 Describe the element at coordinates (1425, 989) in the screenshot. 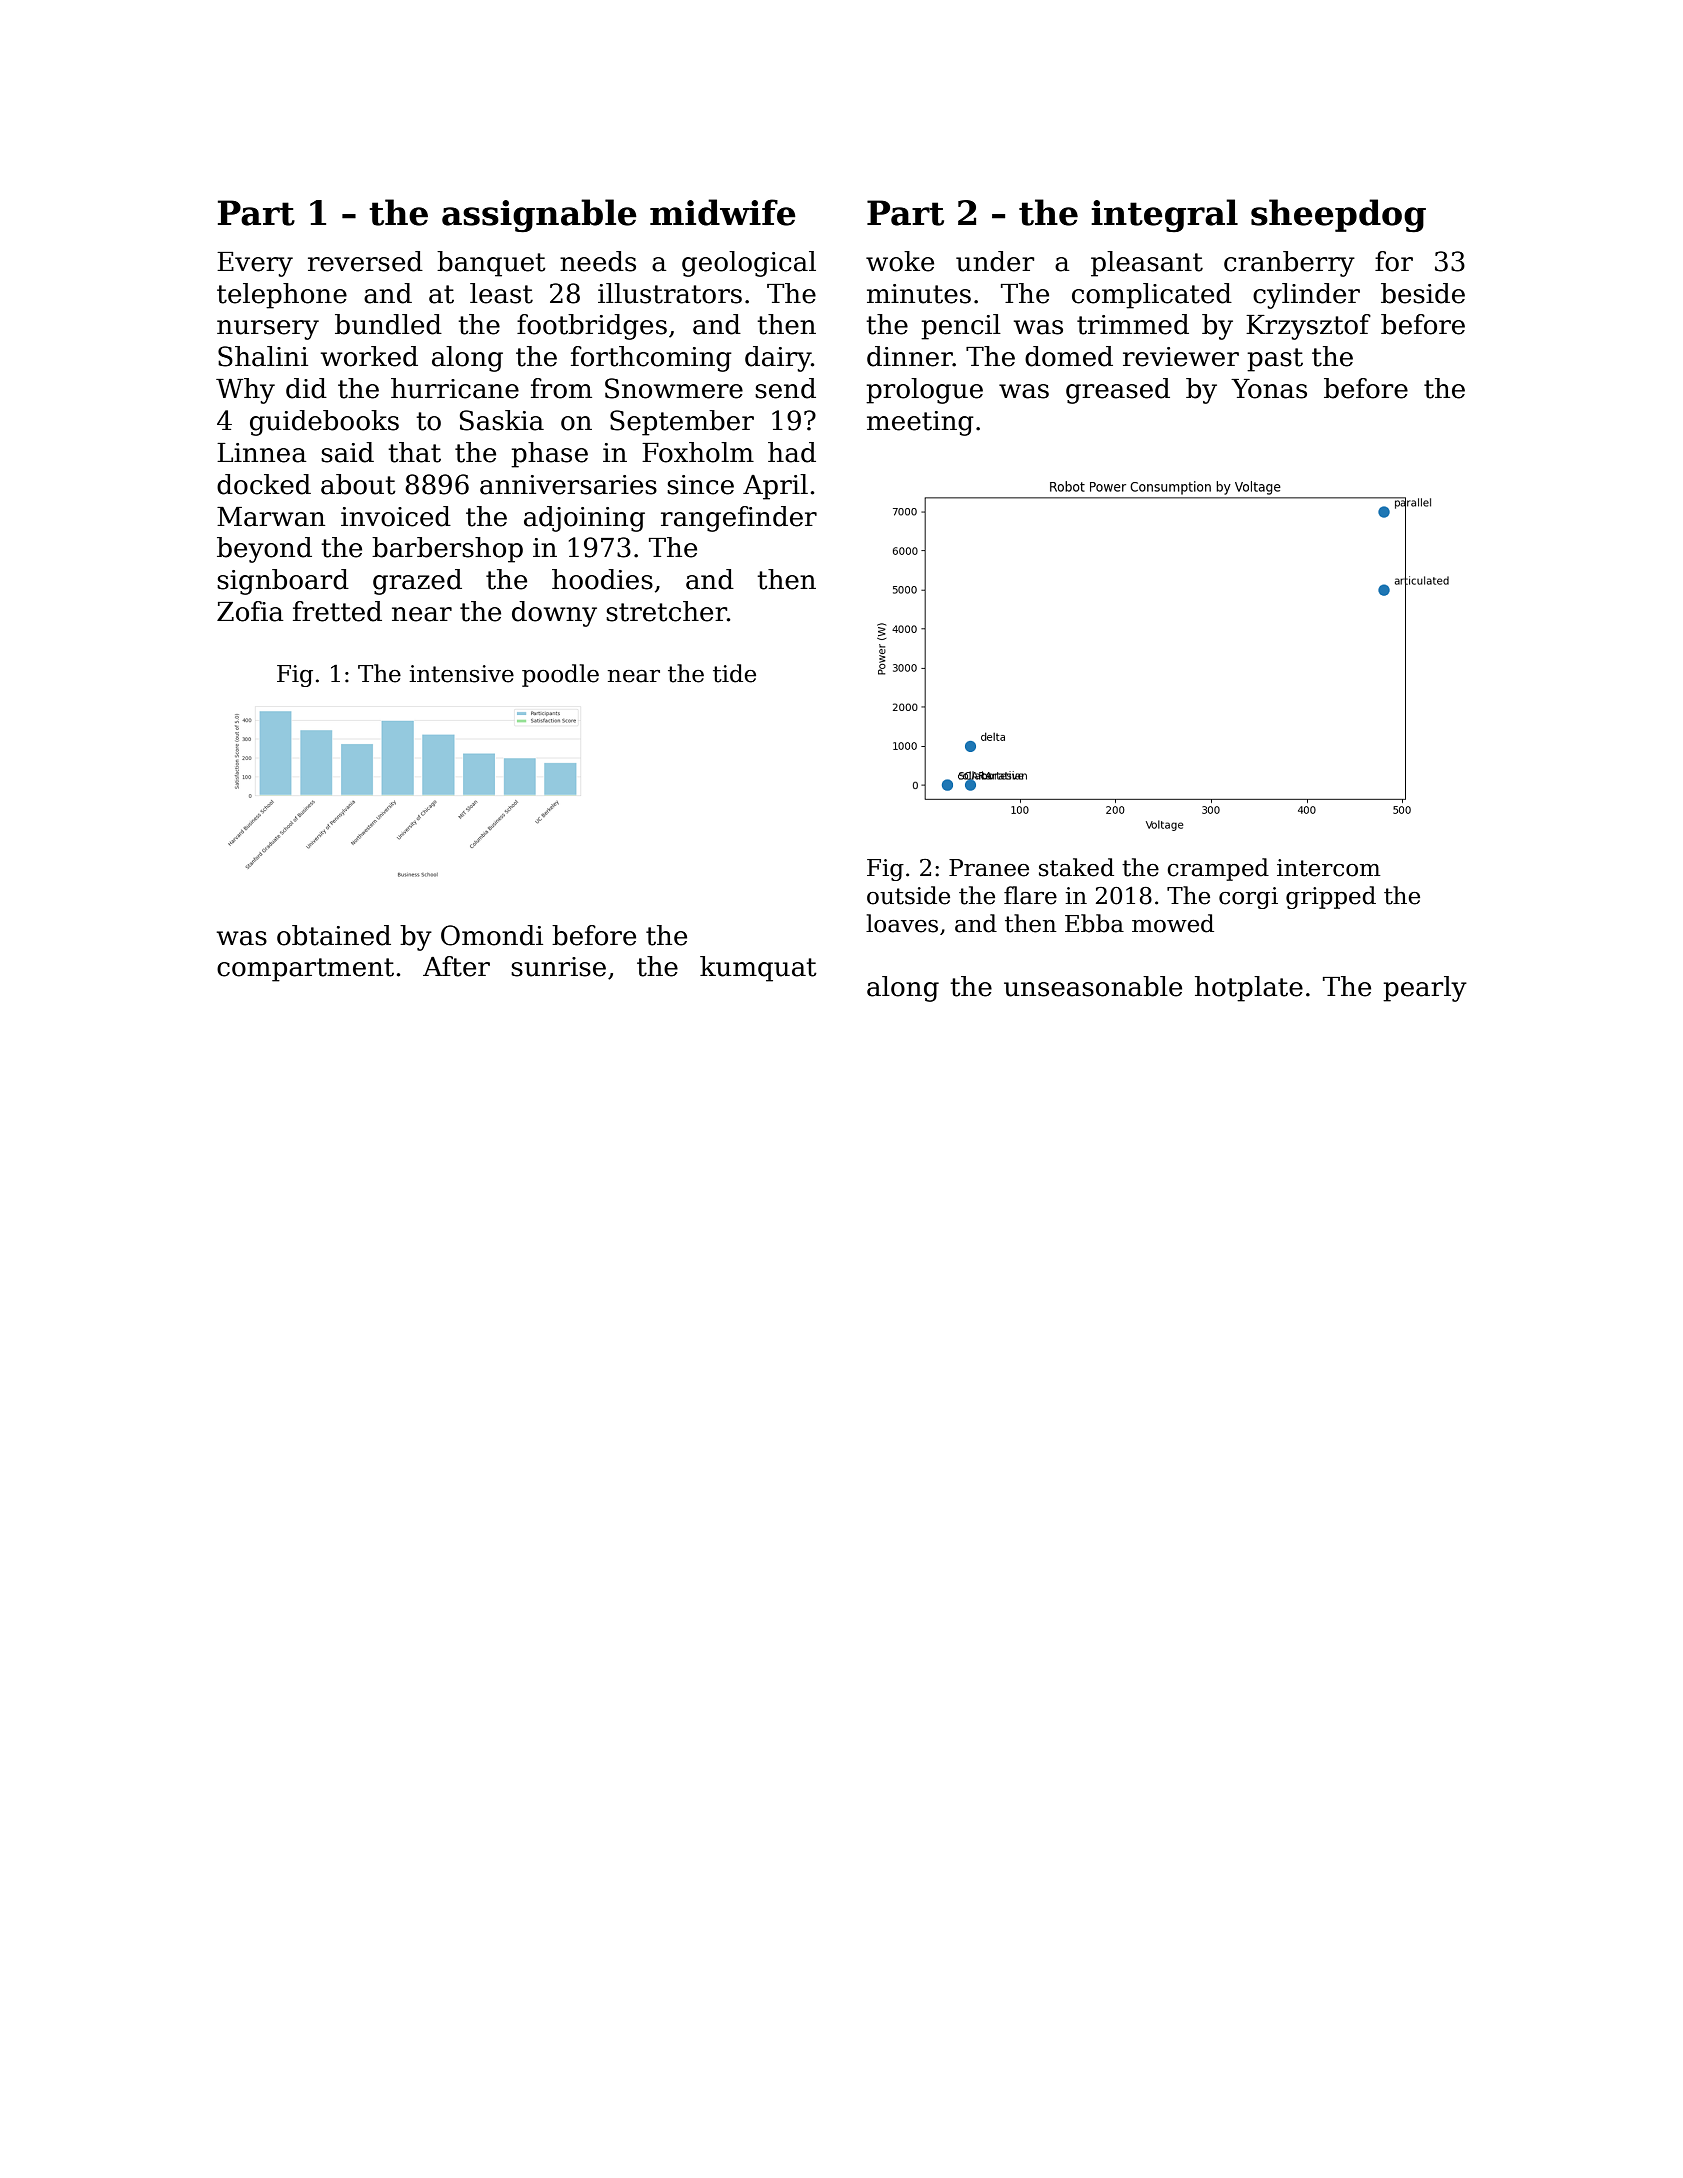

I see `pearly` at that location.
